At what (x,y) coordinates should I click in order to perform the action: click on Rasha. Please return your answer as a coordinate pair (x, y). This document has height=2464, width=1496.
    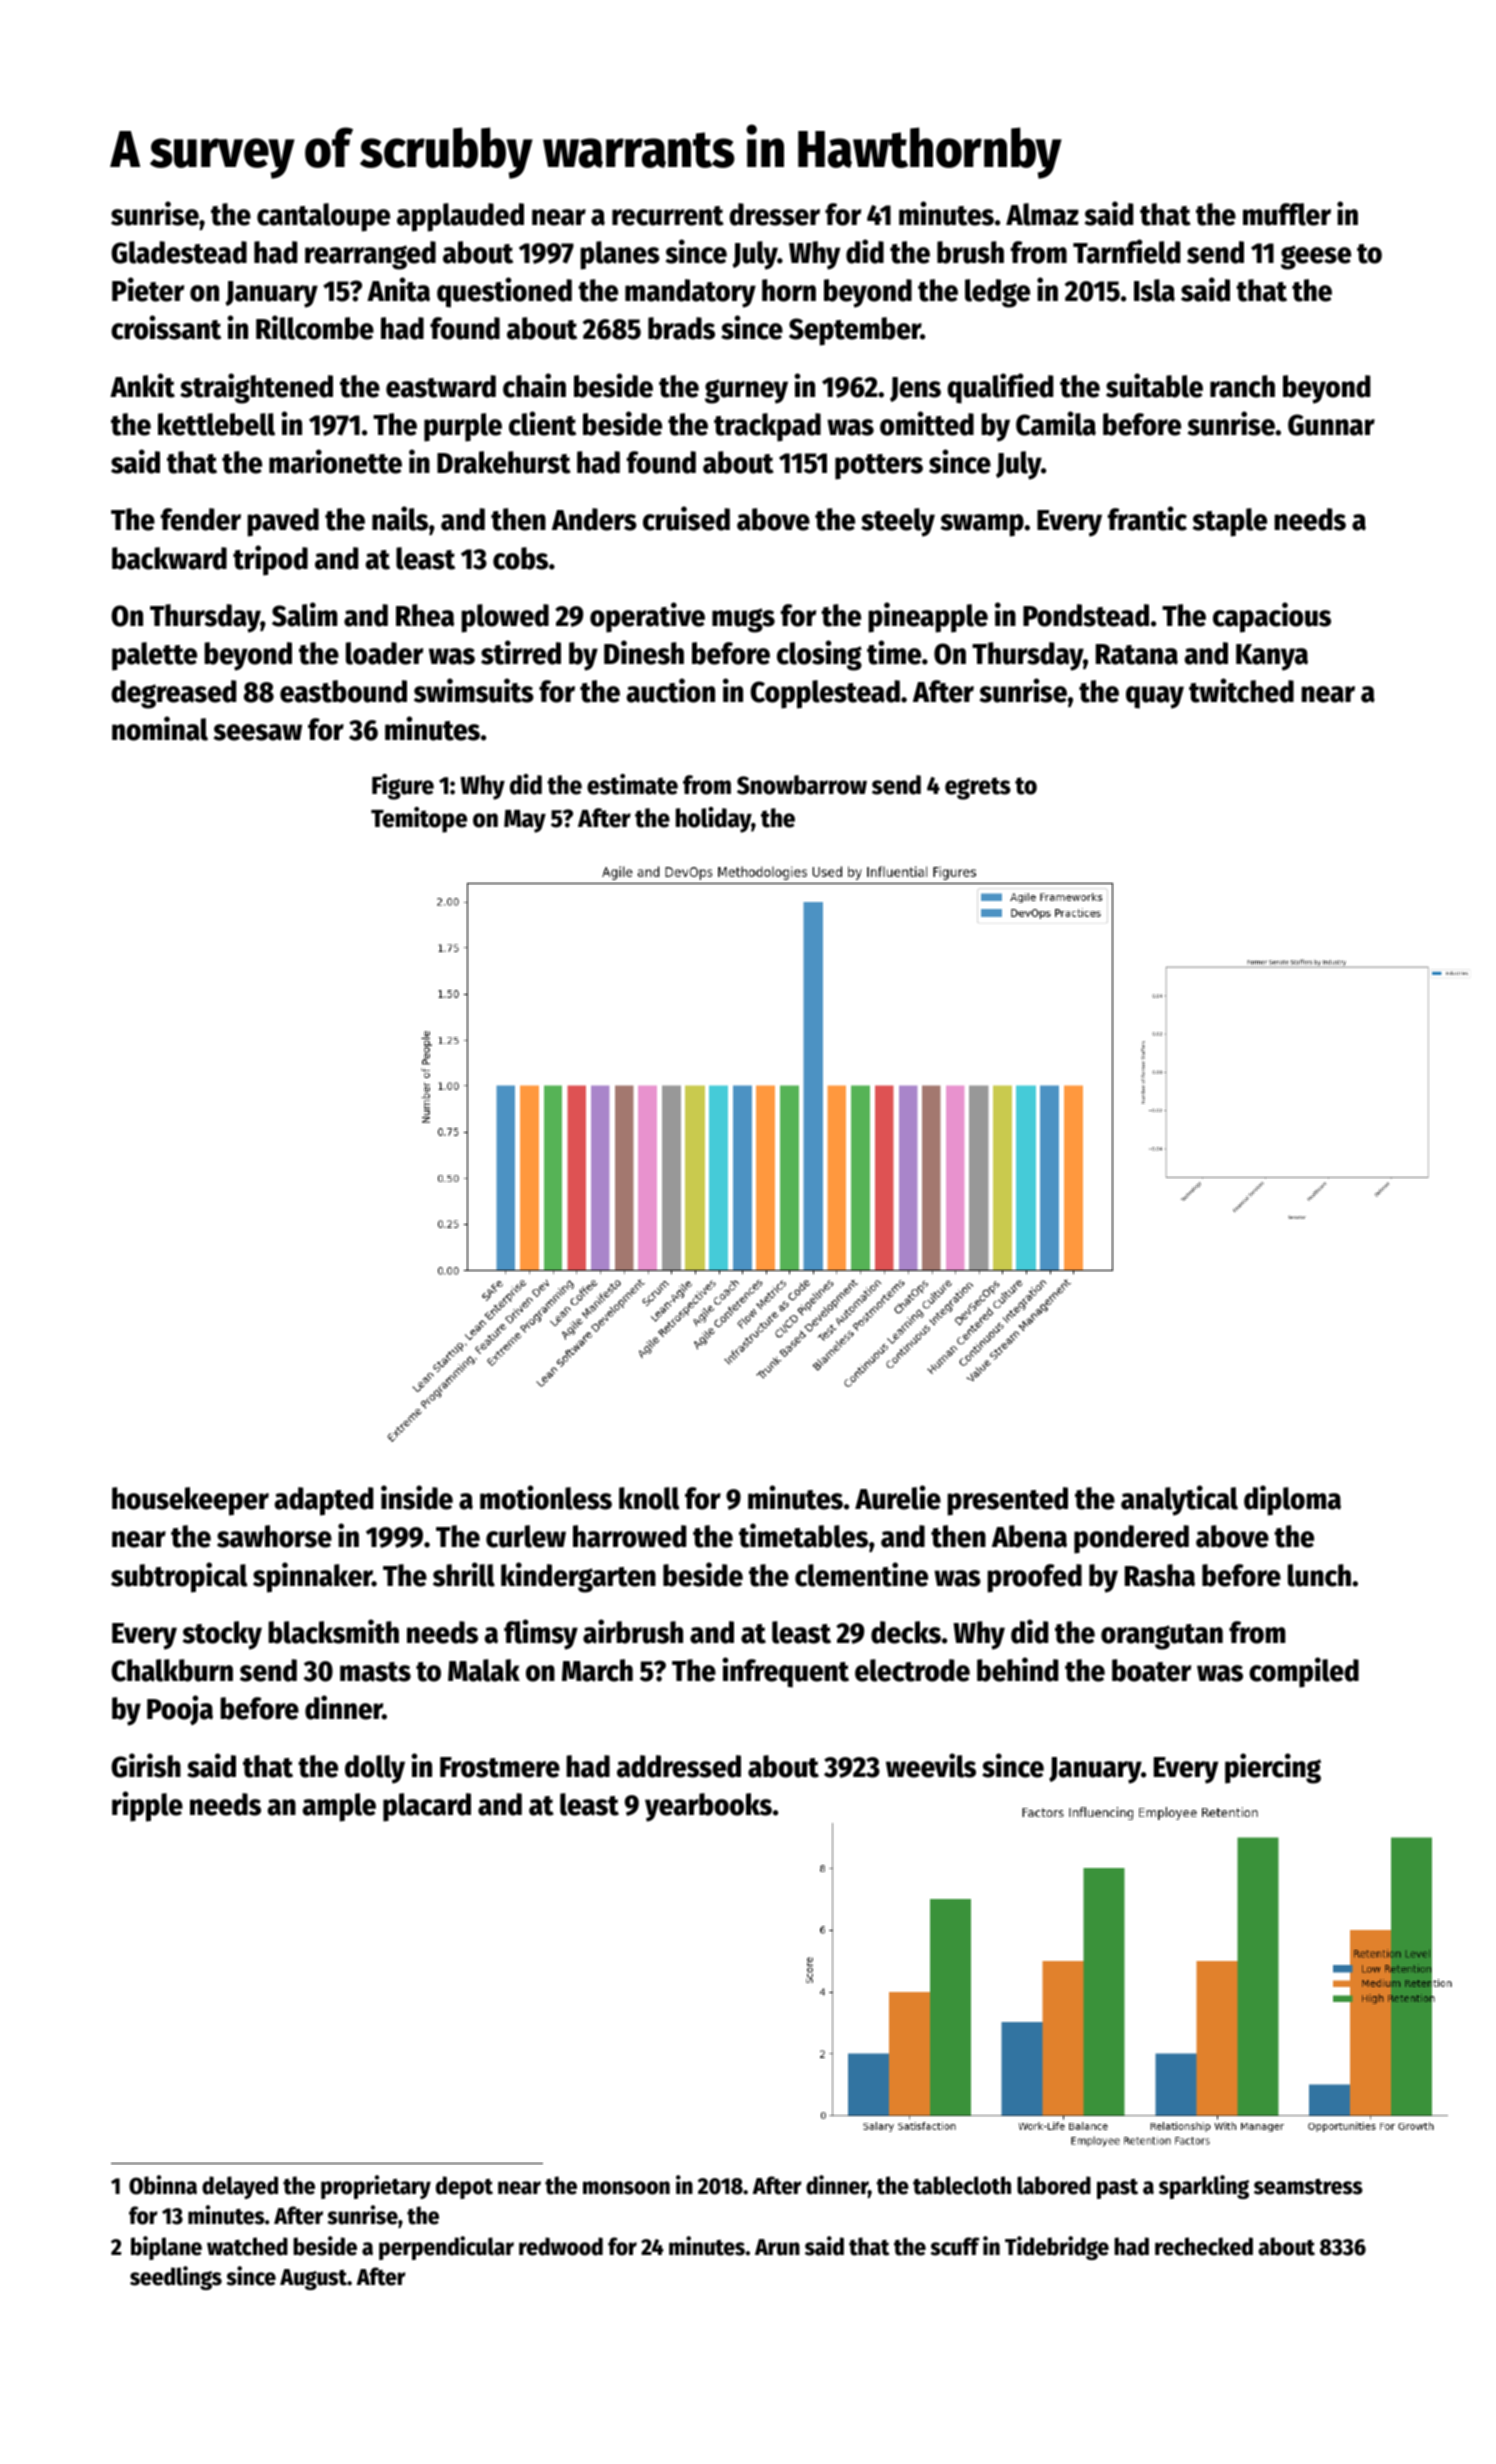
    Looking at the image, I should click on (1160, 1575).
